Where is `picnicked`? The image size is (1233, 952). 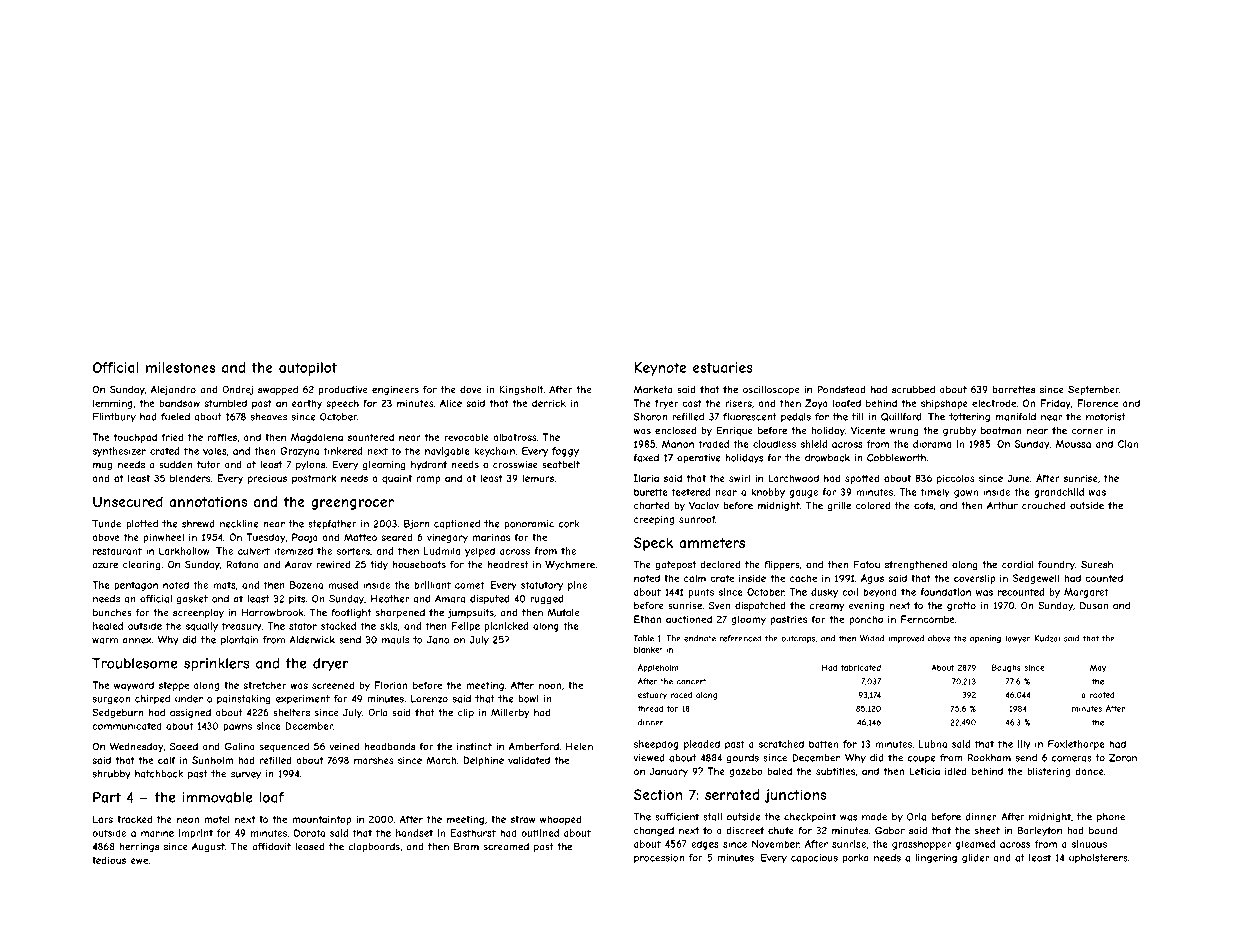 picnicked is located at coordinates (506, 627).
